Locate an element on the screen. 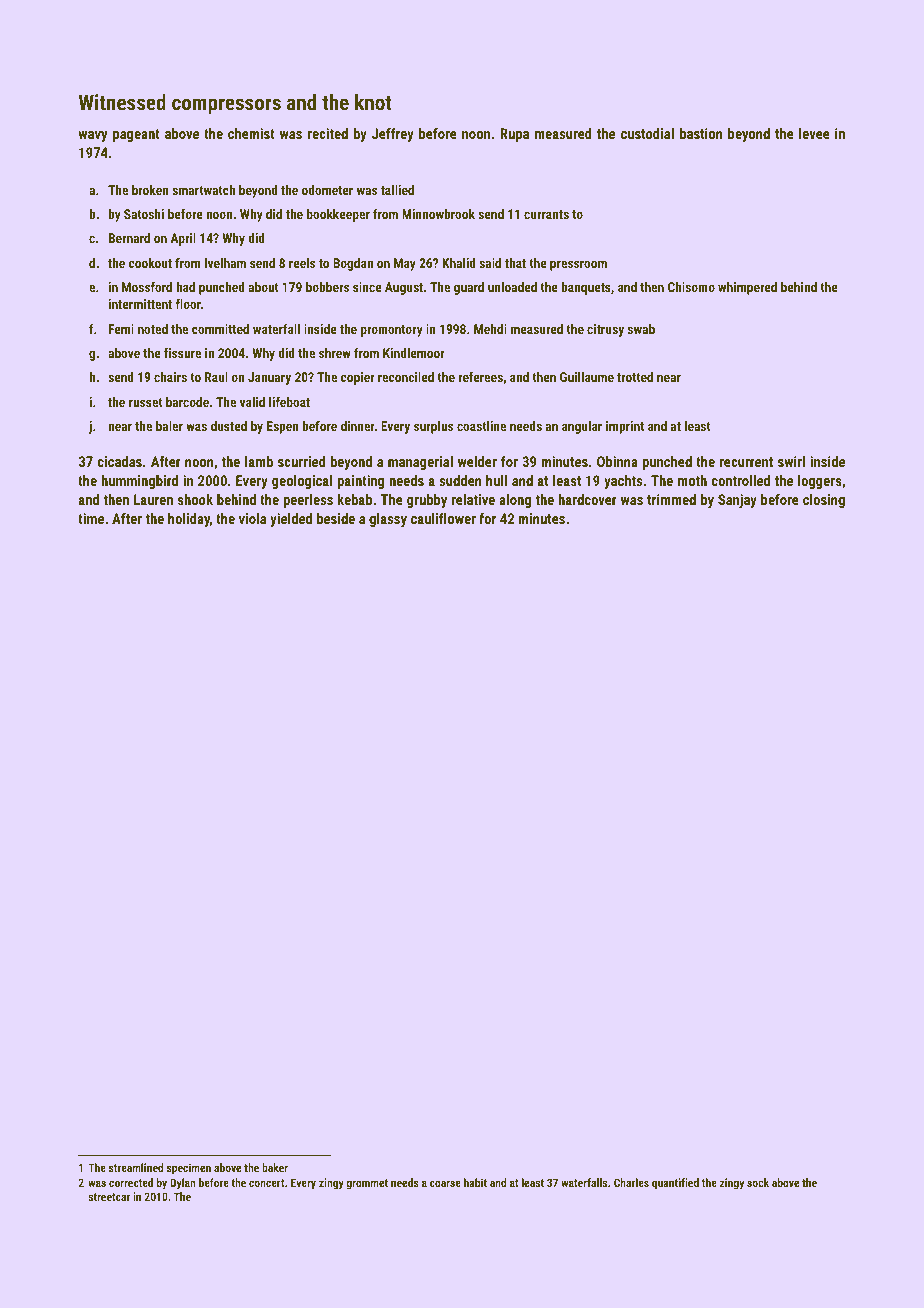 The image size is (924, 1308). floor is located at coordinates (188, 303).
